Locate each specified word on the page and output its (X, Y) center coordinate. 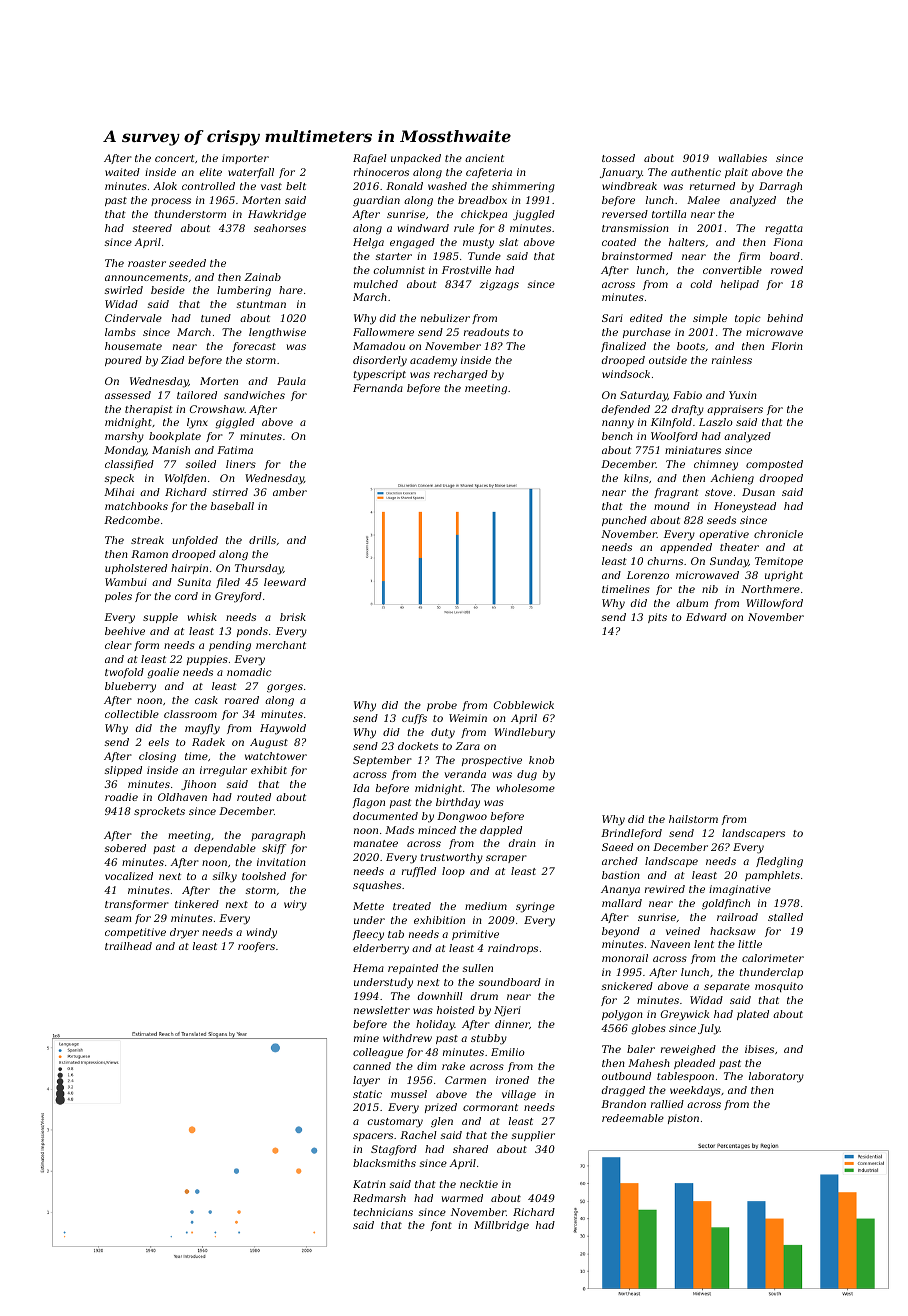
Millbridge (501, 1226)
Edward (706, 617)
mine (366, 1038)
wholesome (526, 788)
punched (624, 521)
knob (541, 760)
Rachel (418, 1135)
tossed (618, 158)
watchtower (276, 756)
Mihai (119, 492)
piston (683, 1119)
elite (211, 172)
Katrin (369, 1184)
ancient (484, 158)
